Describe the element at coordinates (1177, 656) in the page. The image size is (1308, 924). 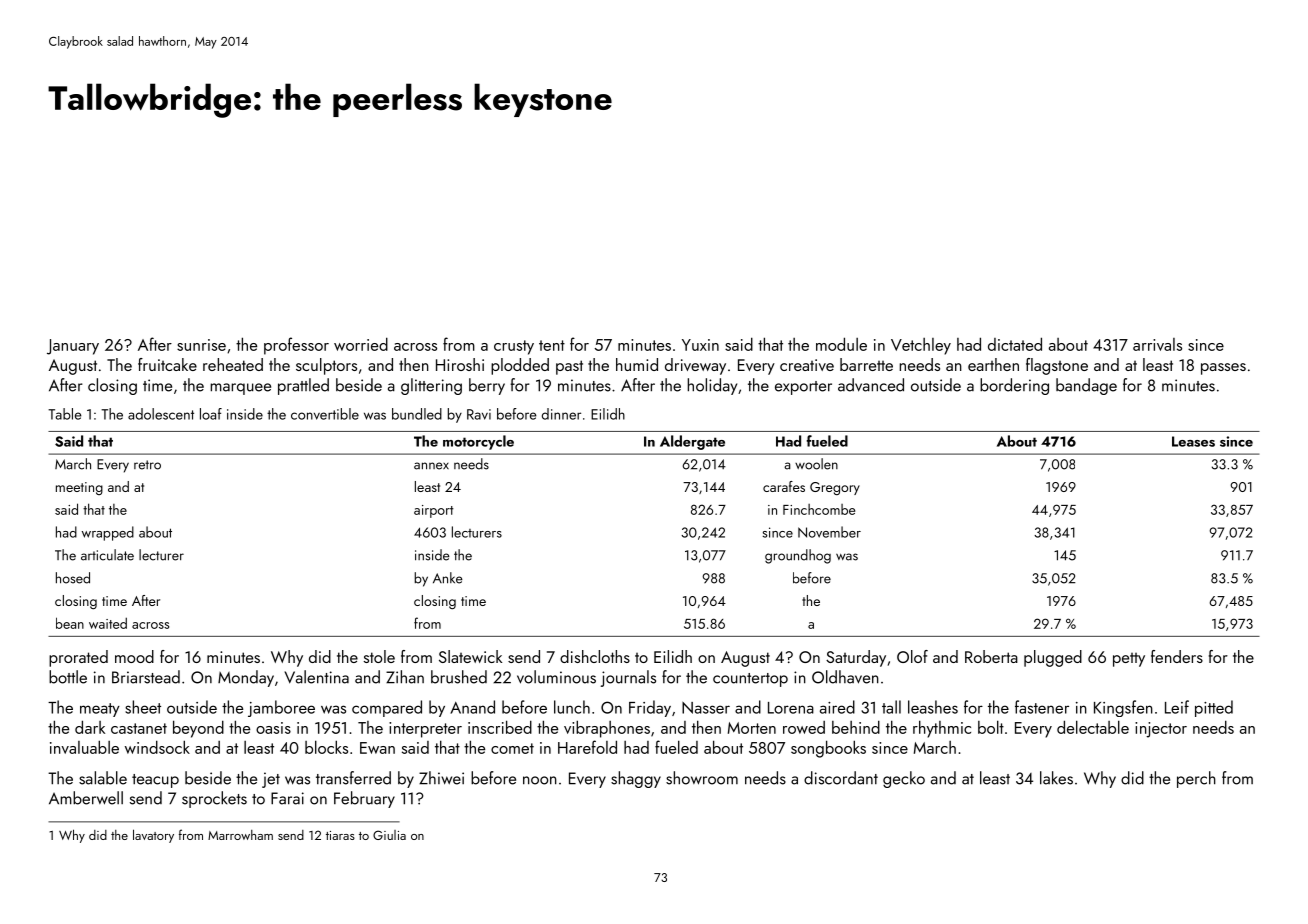
I see `fenders` at that location.
